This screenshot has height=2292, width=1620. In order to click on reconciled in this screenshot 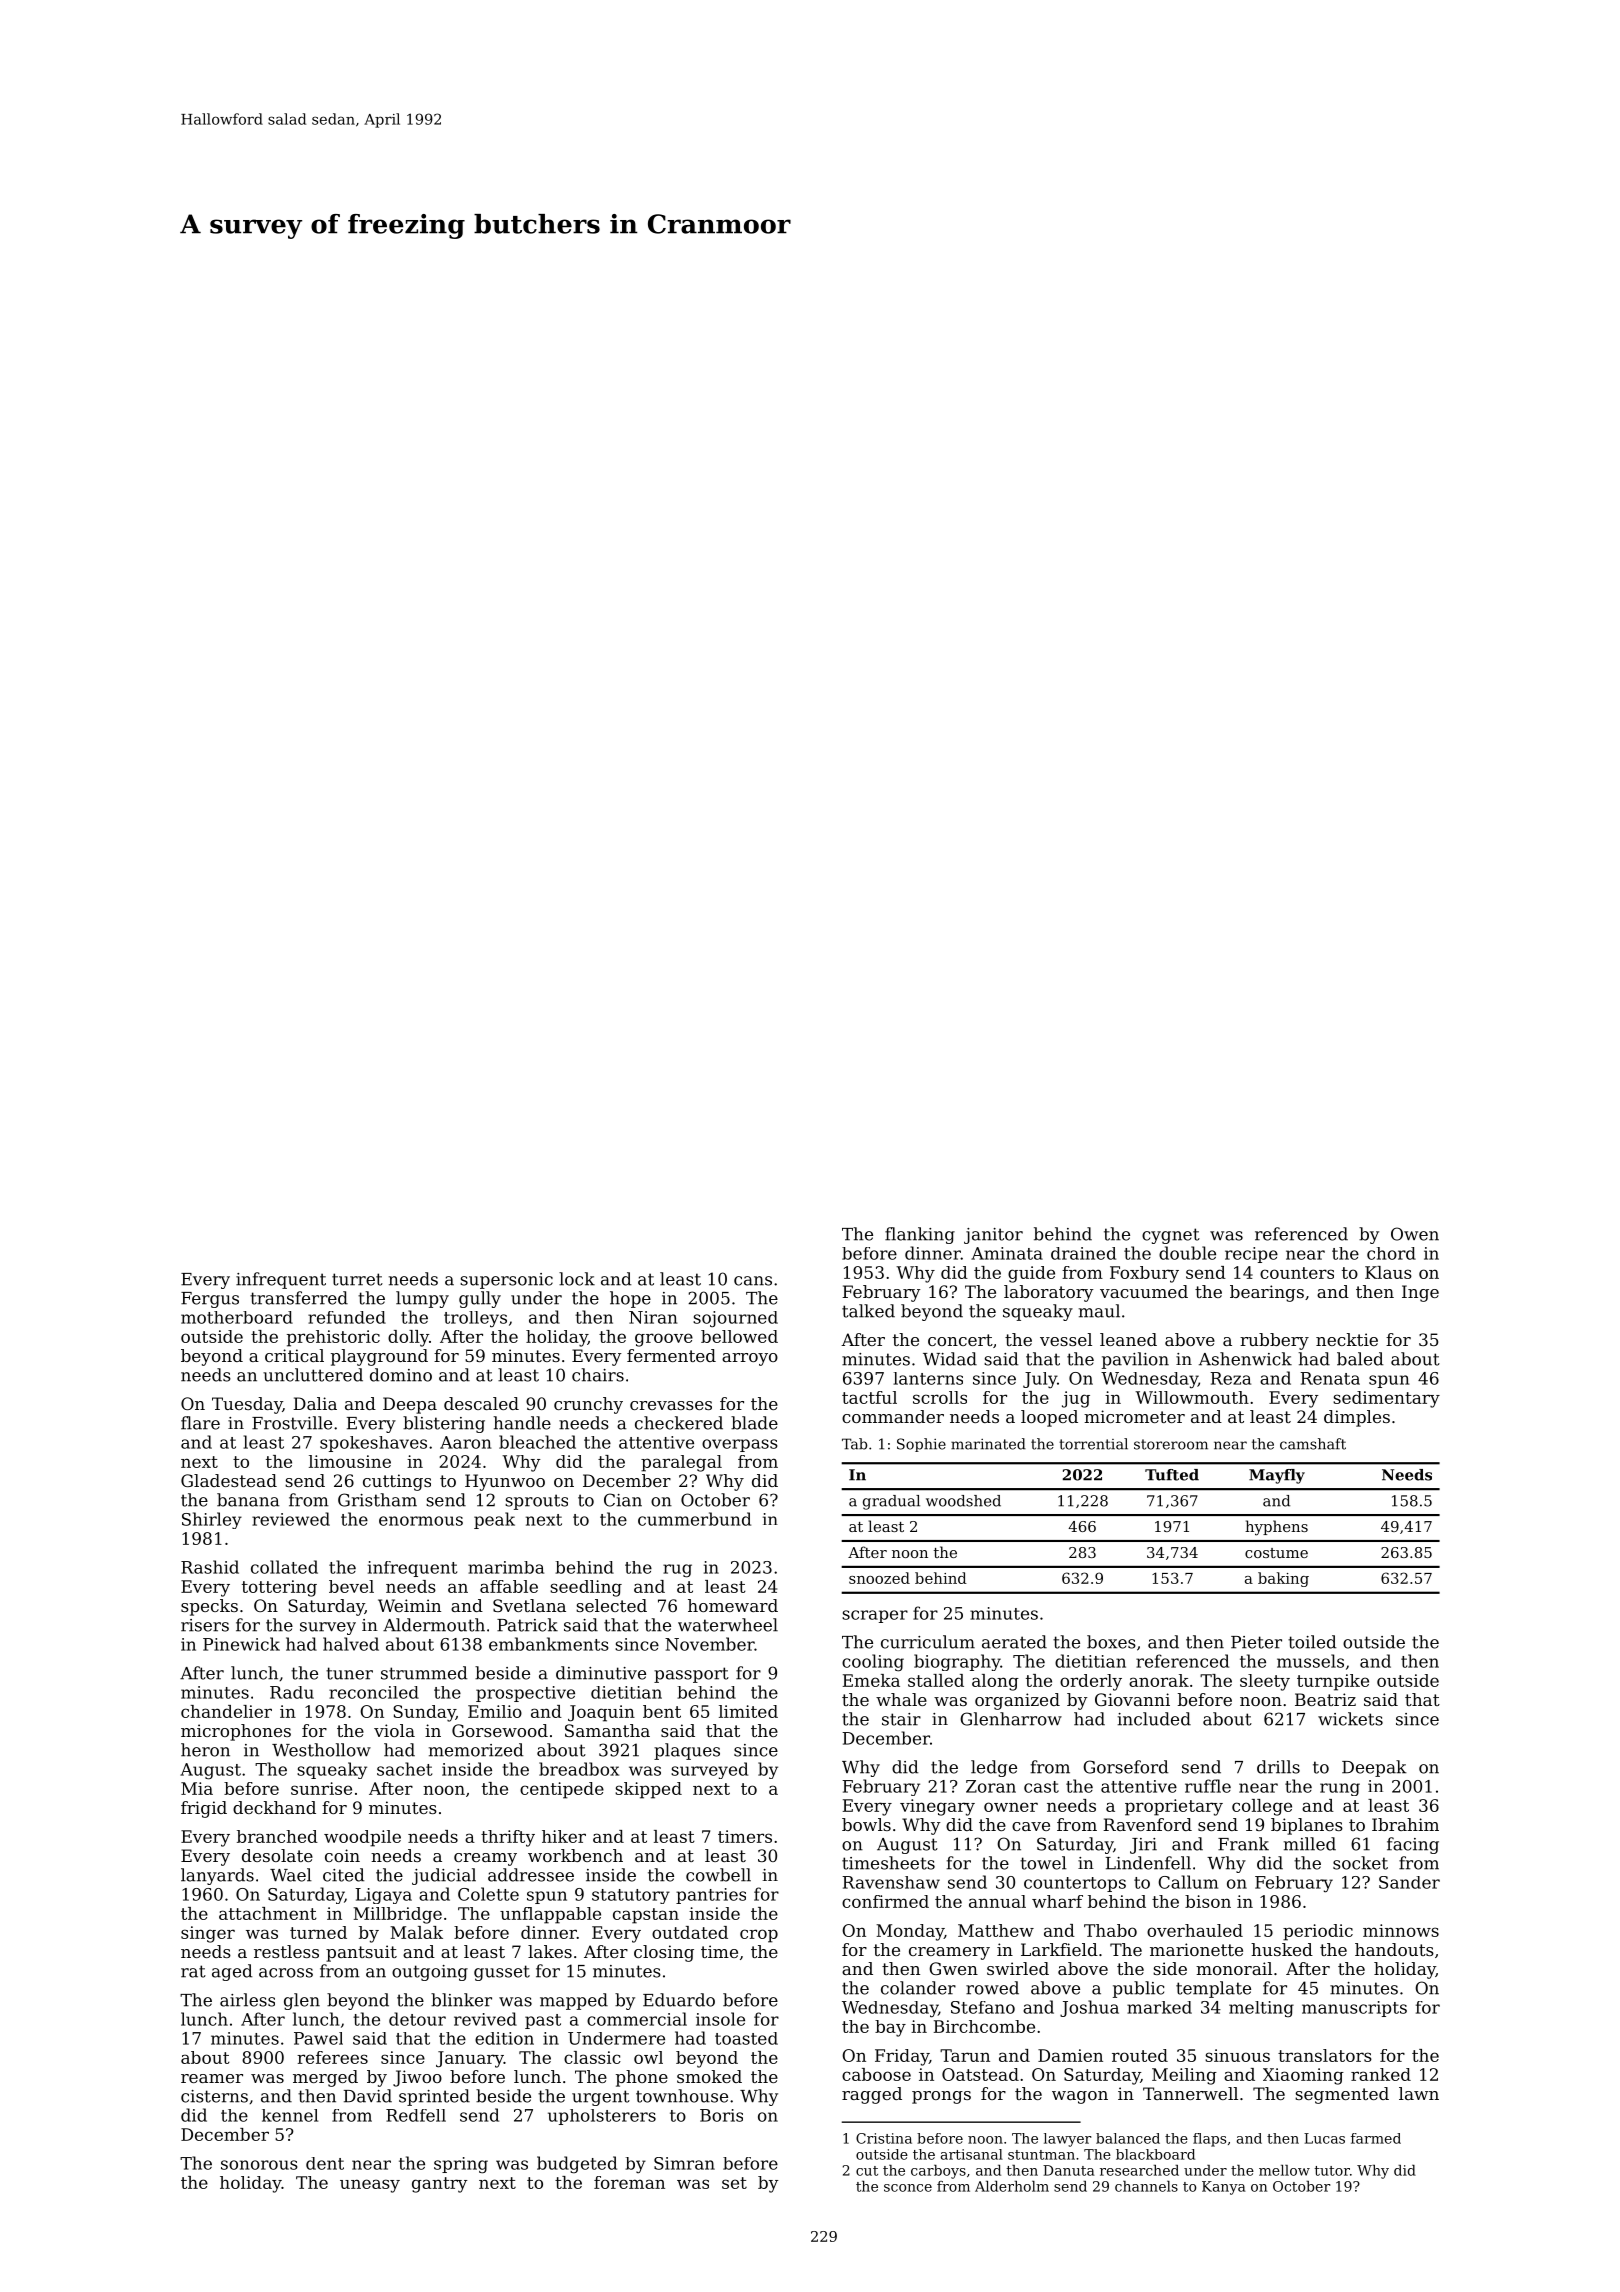, I will do `click(374, 1692)`.
